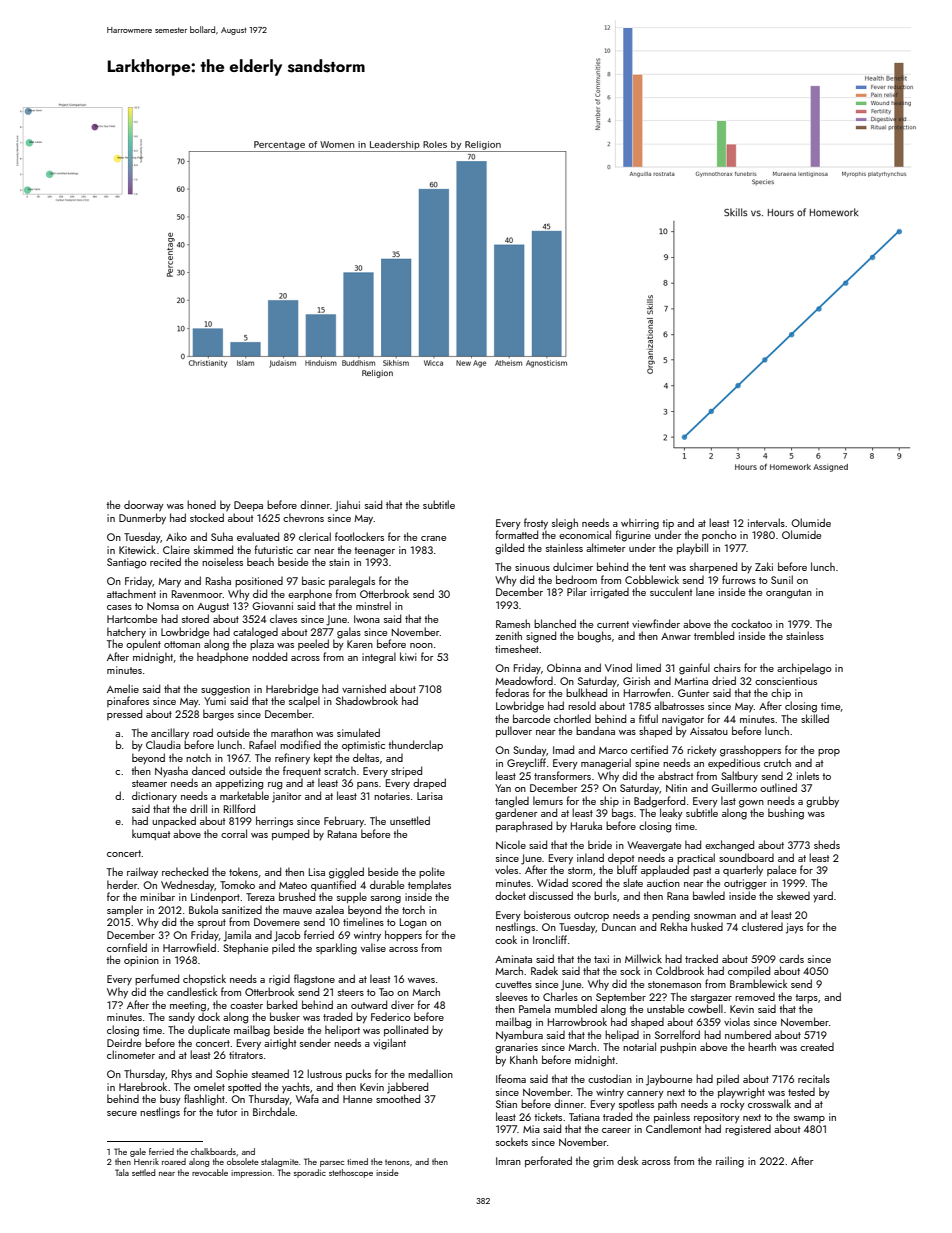 This page has height=1233, width=952. I want to click on recitals, so click(814, 1078).
